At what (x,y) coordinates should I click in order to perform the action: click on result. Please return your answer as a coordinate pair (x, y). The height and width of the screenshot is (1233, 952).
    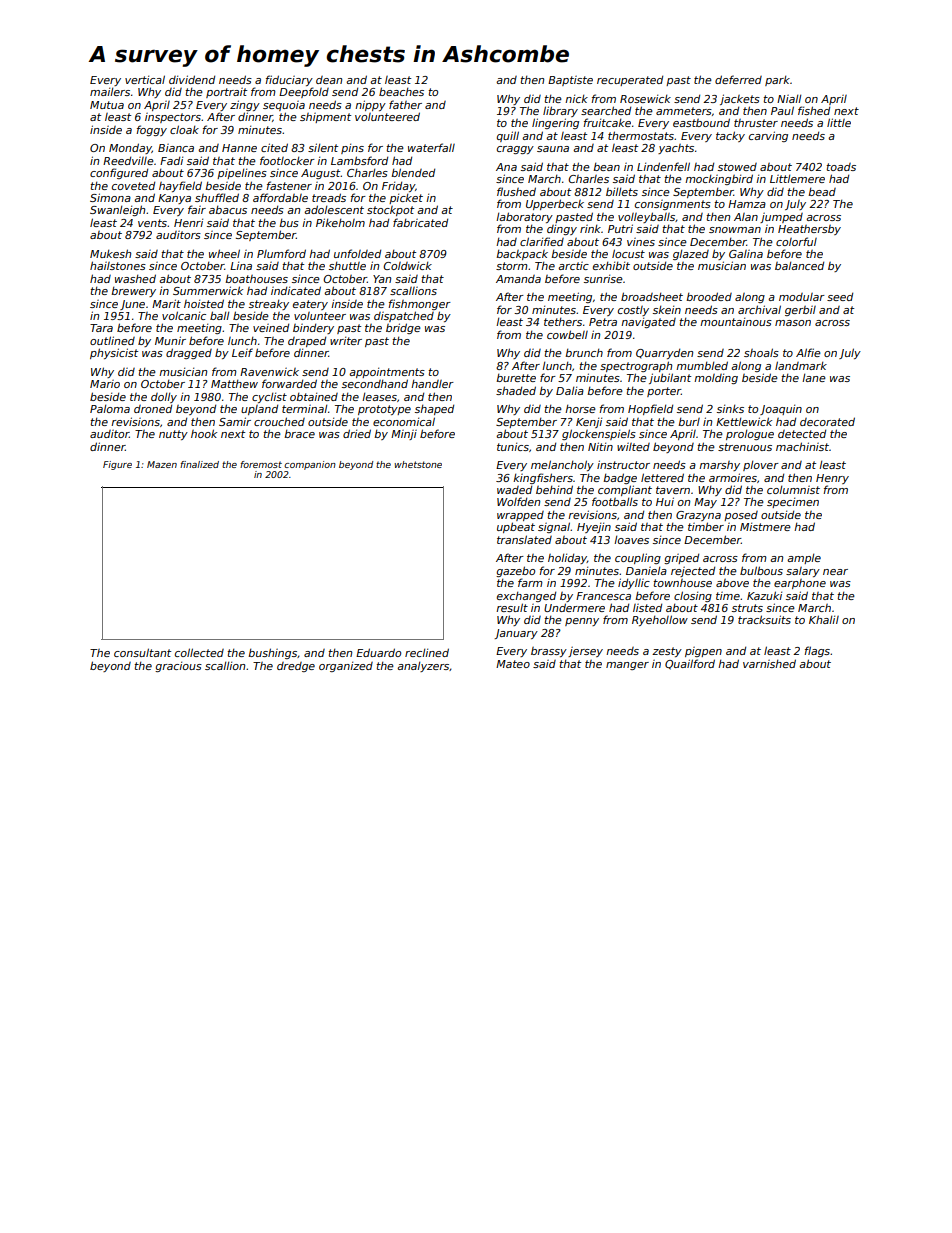
    Looking at the image, I should click on (512, 607).
